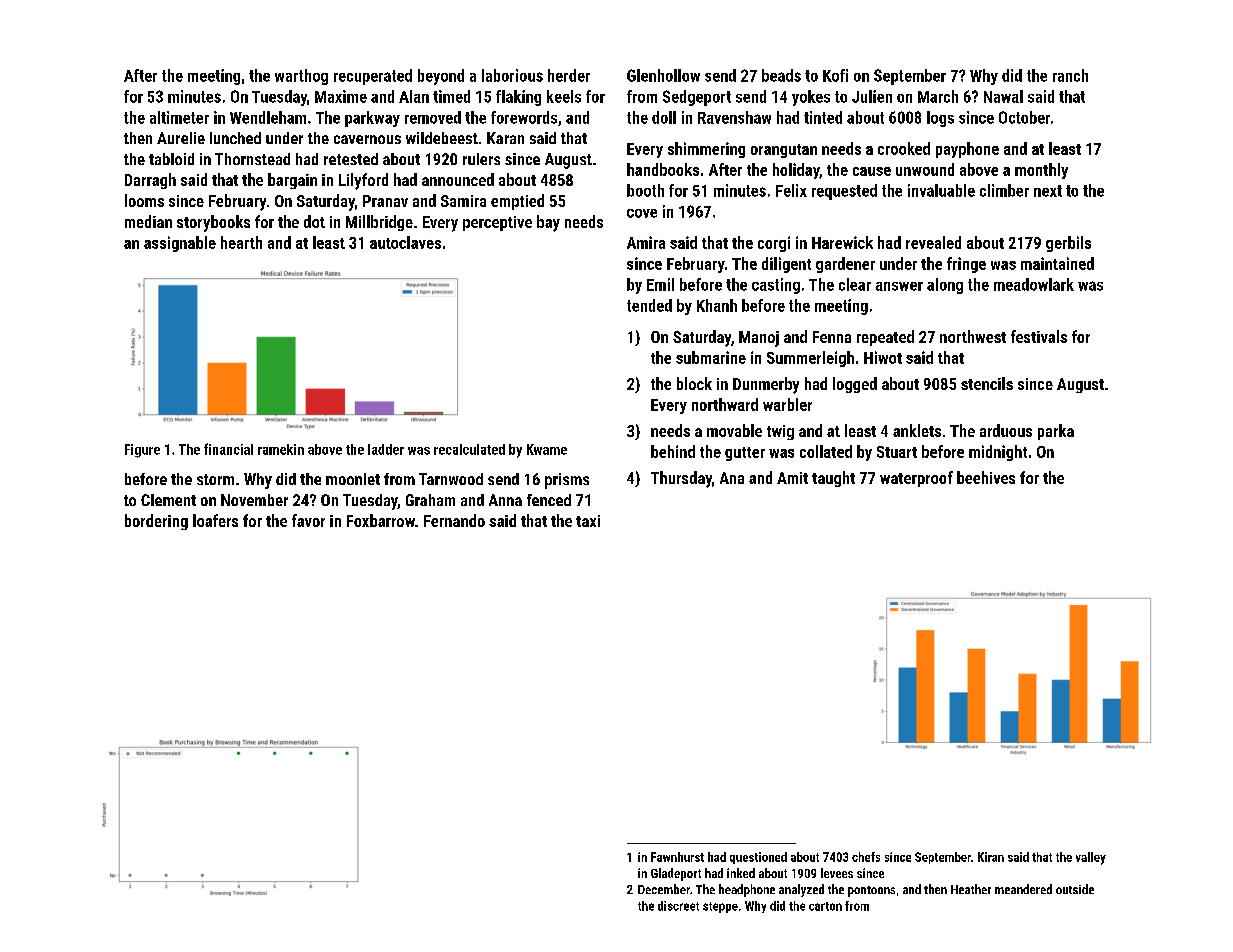  I want to click on Foxbarrow, so click(381, 520).
